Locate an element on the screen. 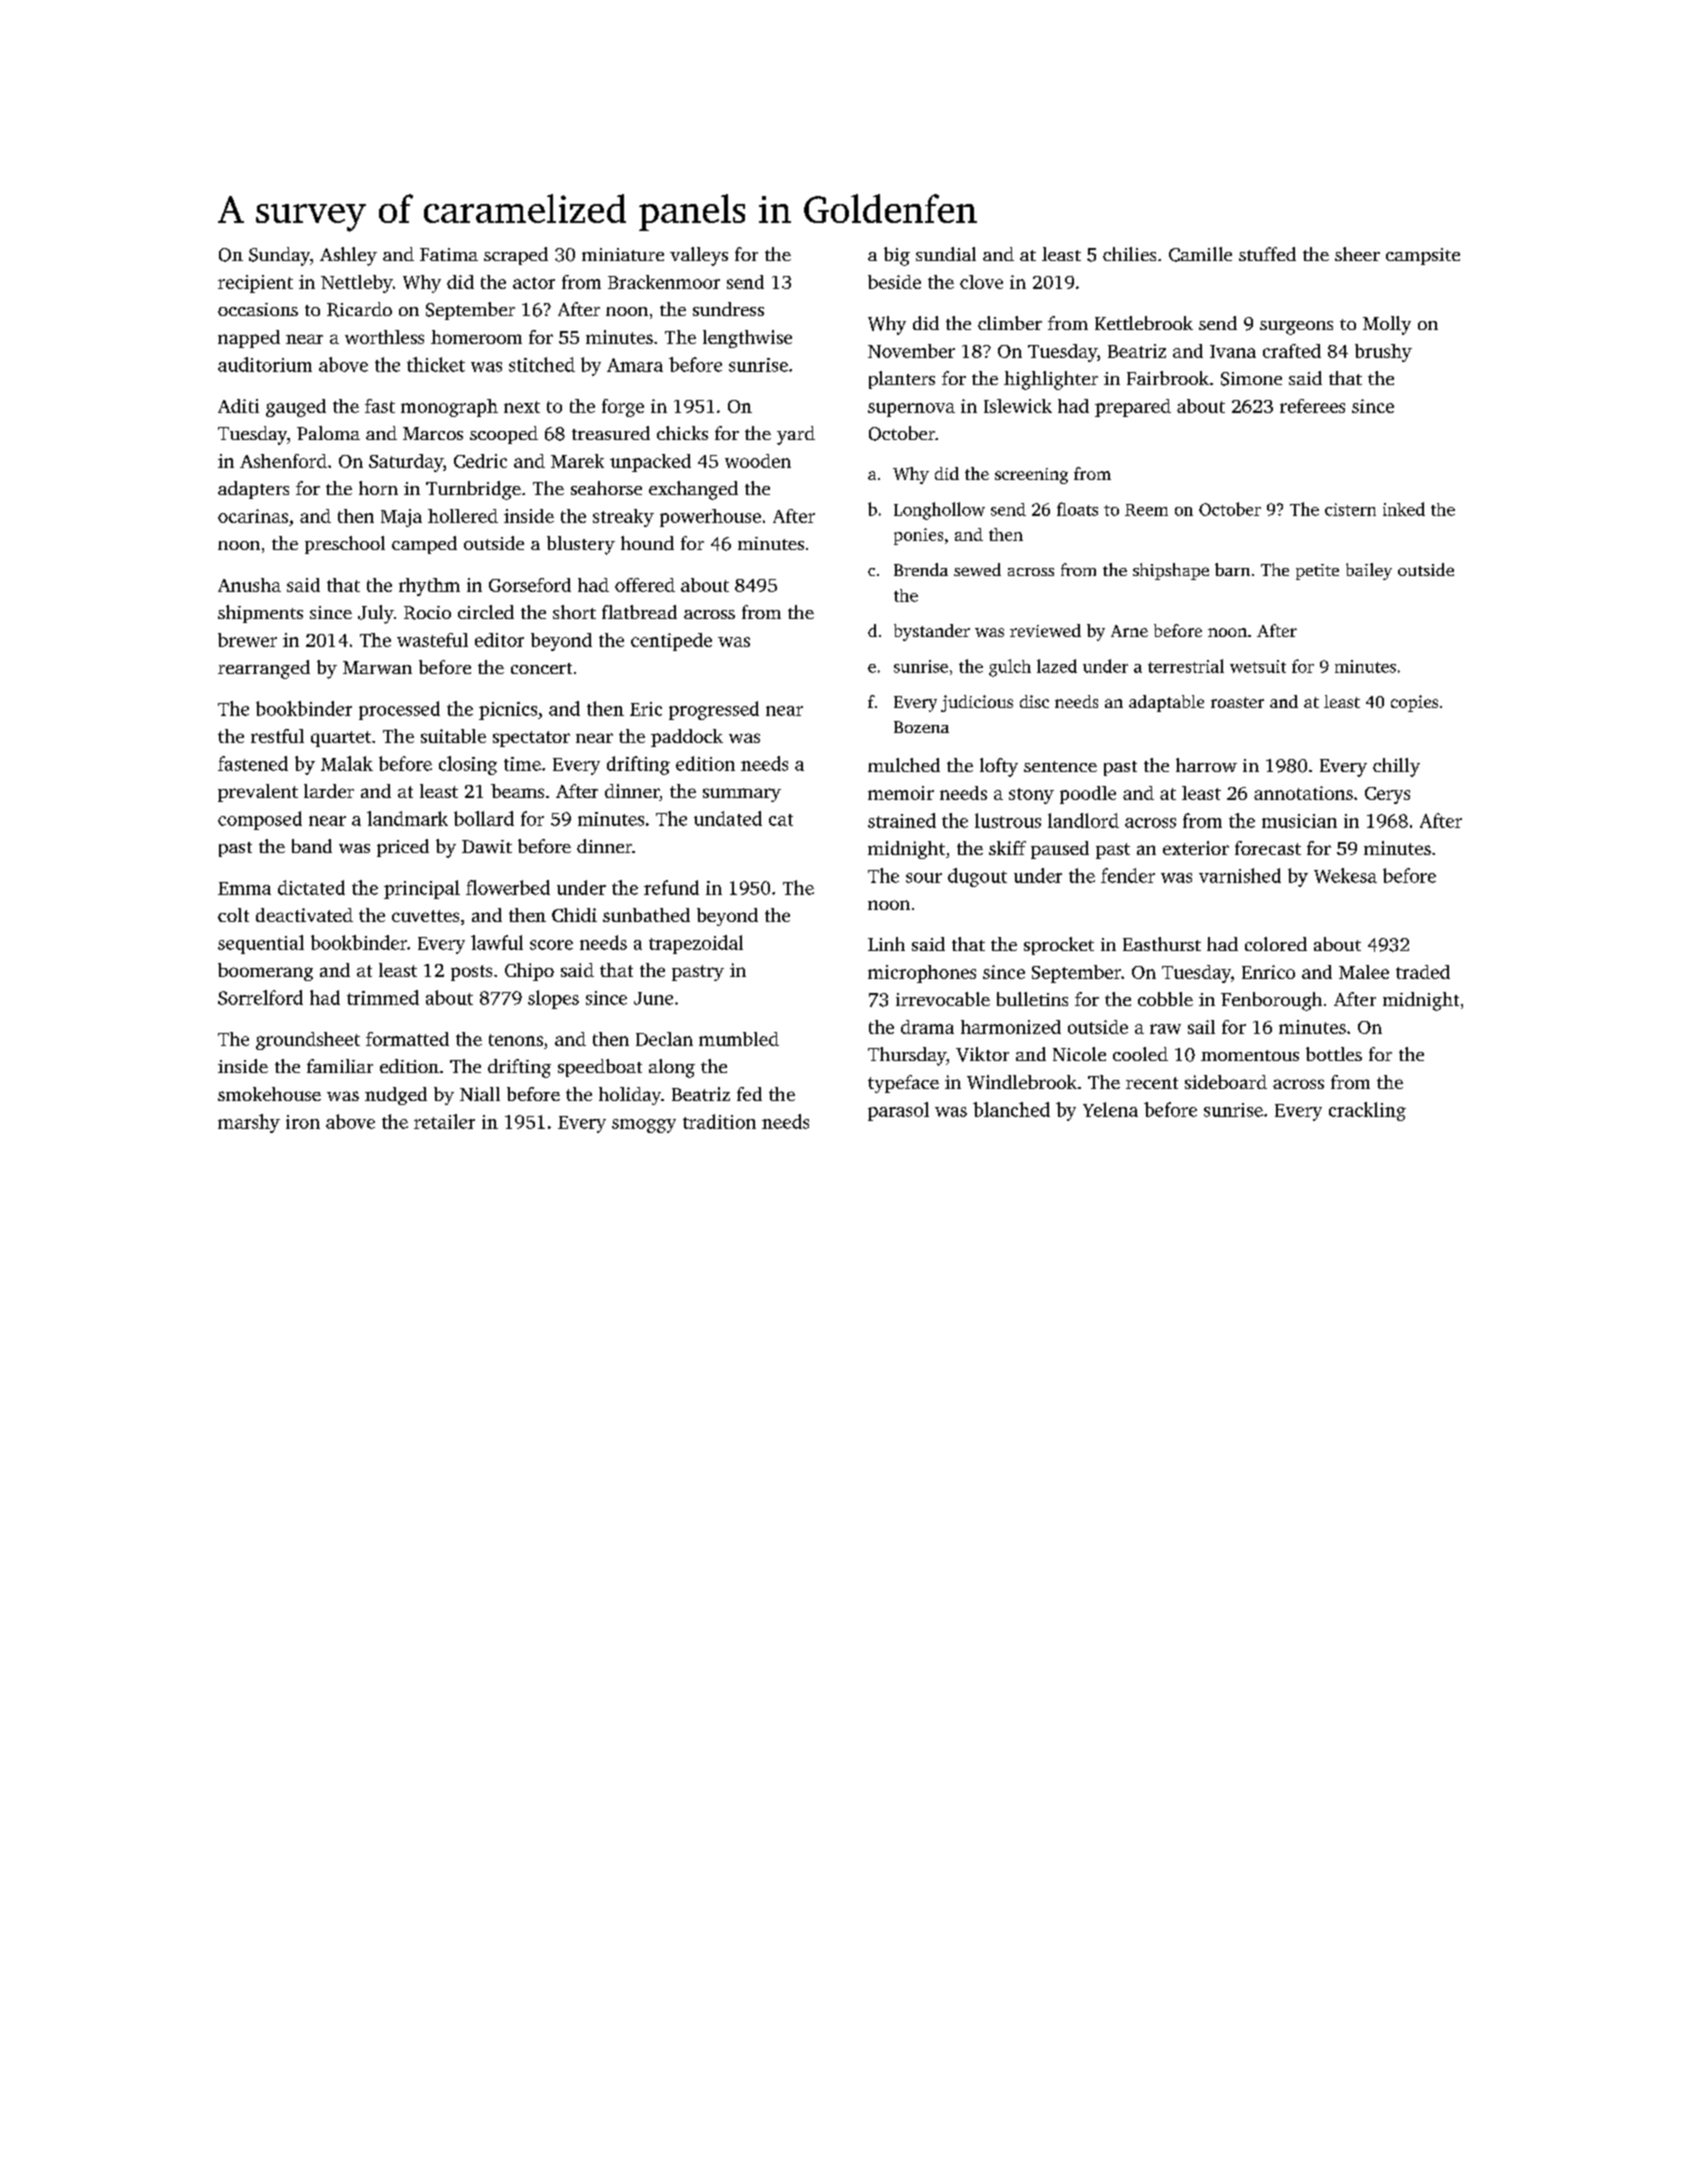  marshy is located at coordinates (249, 1123).
